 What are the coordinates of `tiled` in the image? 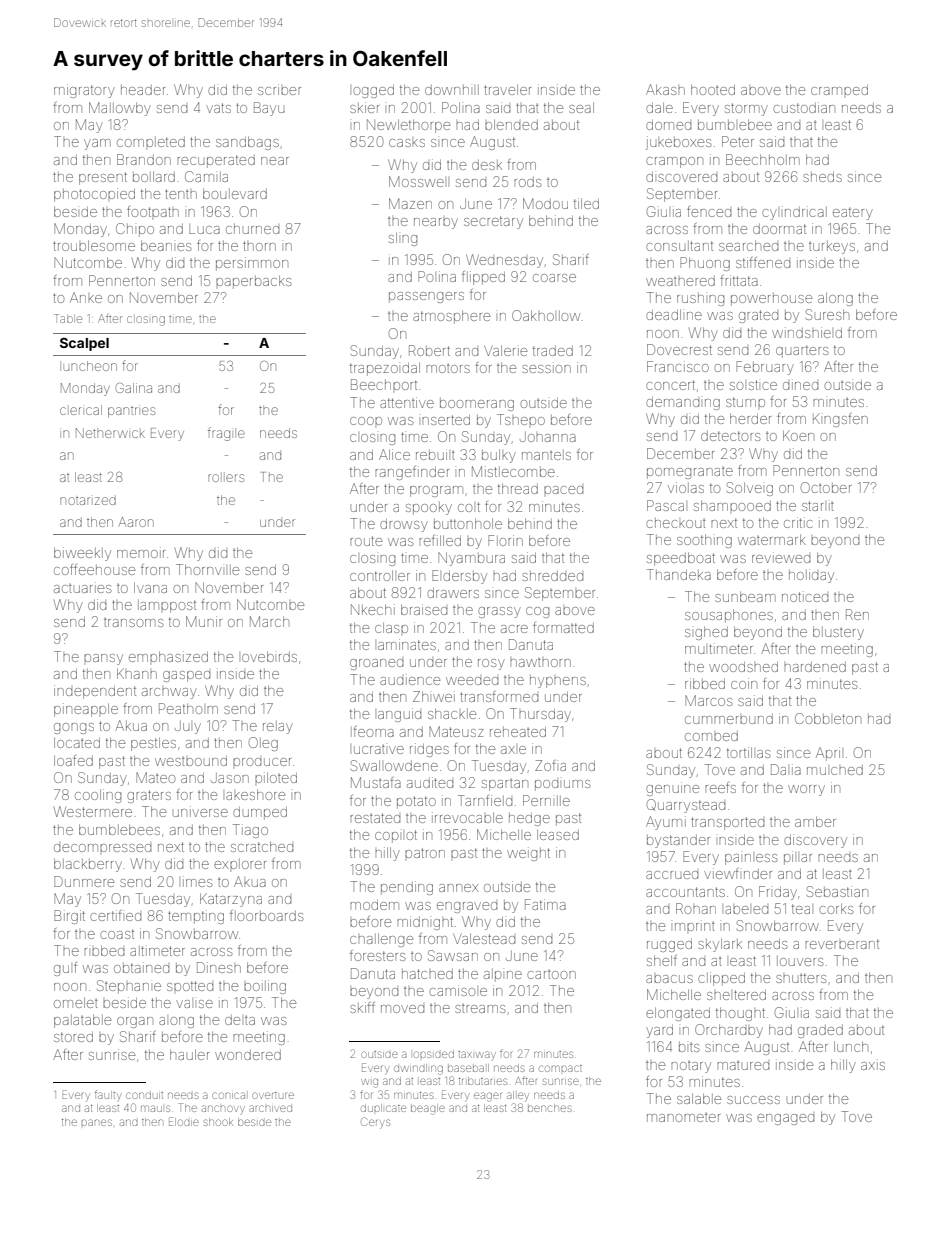 It's located at (586, 203).
